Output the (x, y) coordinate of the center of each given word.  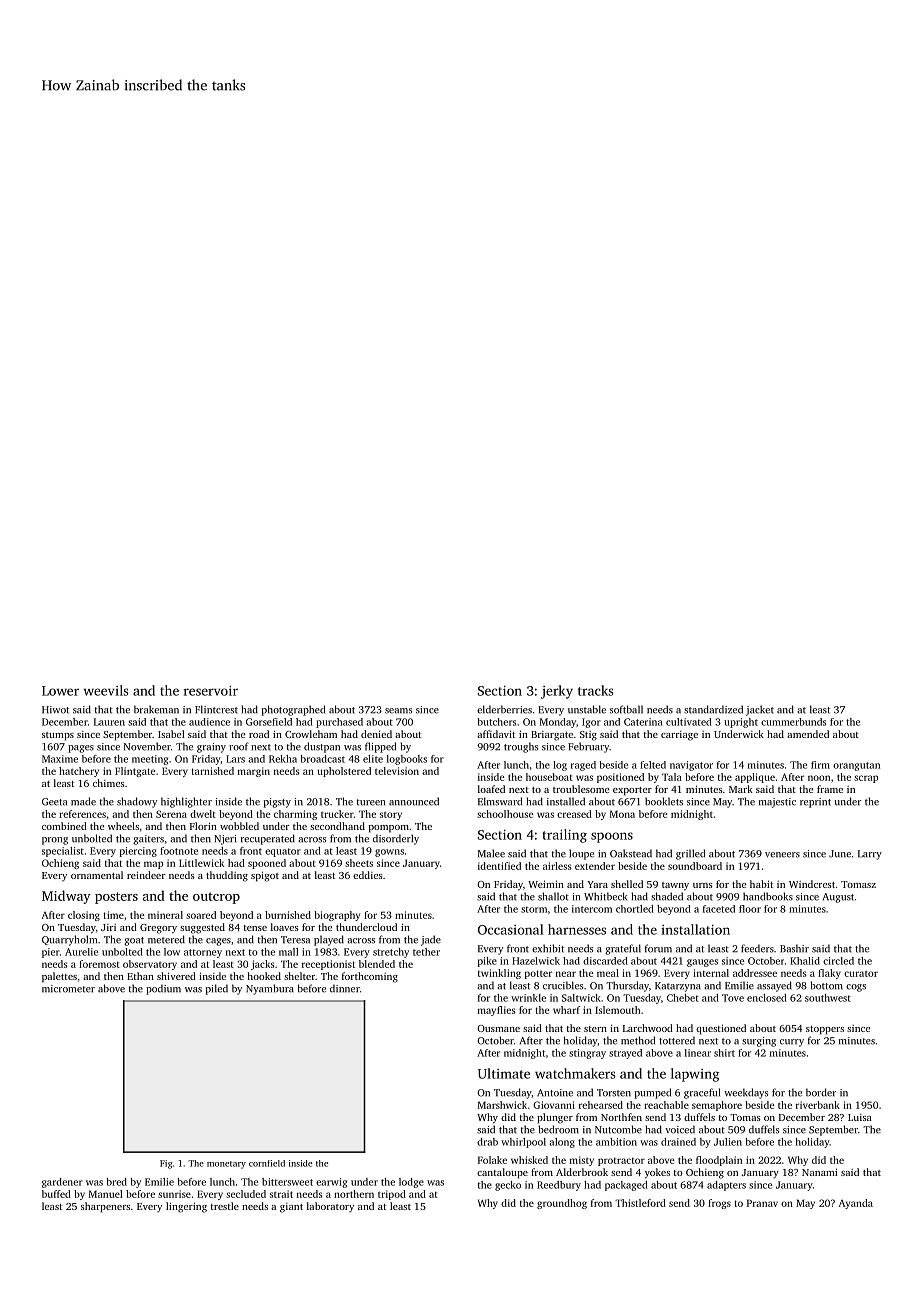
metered (166, 939)
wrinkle (528, 998)
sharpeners (105, 1207)
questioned (721, 1029)
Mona (622, 814)
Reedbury (559, 1186)
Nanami (819, 1172)
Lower (60, 691)
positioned (620, 778)
